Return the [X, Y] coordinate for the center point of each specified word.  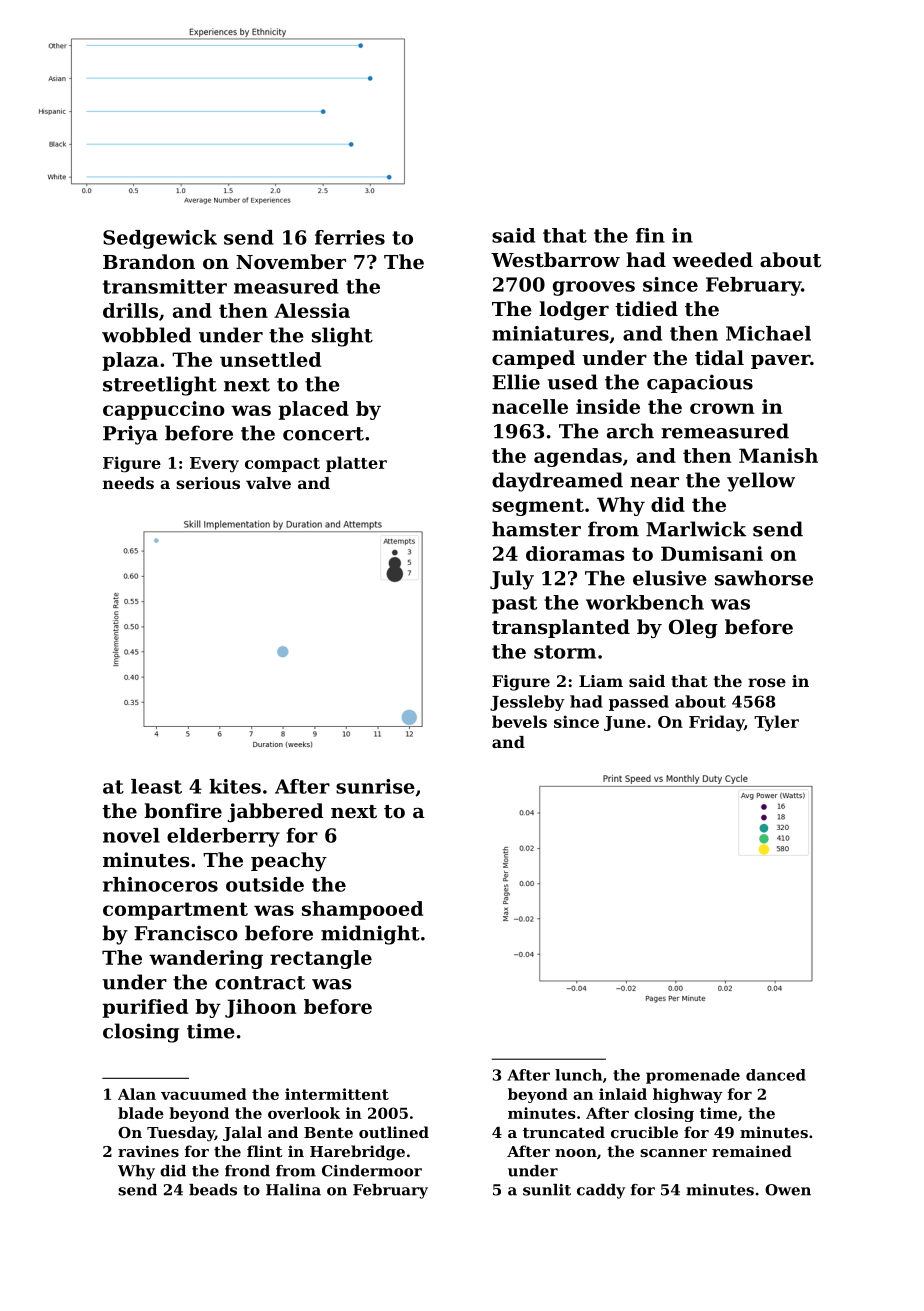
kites [235, 786]
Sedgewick [160, 239]
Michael [768, 333]
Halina [293, 1190]
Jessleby [527, 703]
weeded [712, 259]
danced [776, 1075]
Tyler [776, 723]
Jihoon [260, 1008]
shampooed [362, 910]
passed [639, 703]
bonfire [183, 810]
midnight [370, 935]
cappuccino [164, 410]
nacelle [530, 406]
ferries [350, 237]
